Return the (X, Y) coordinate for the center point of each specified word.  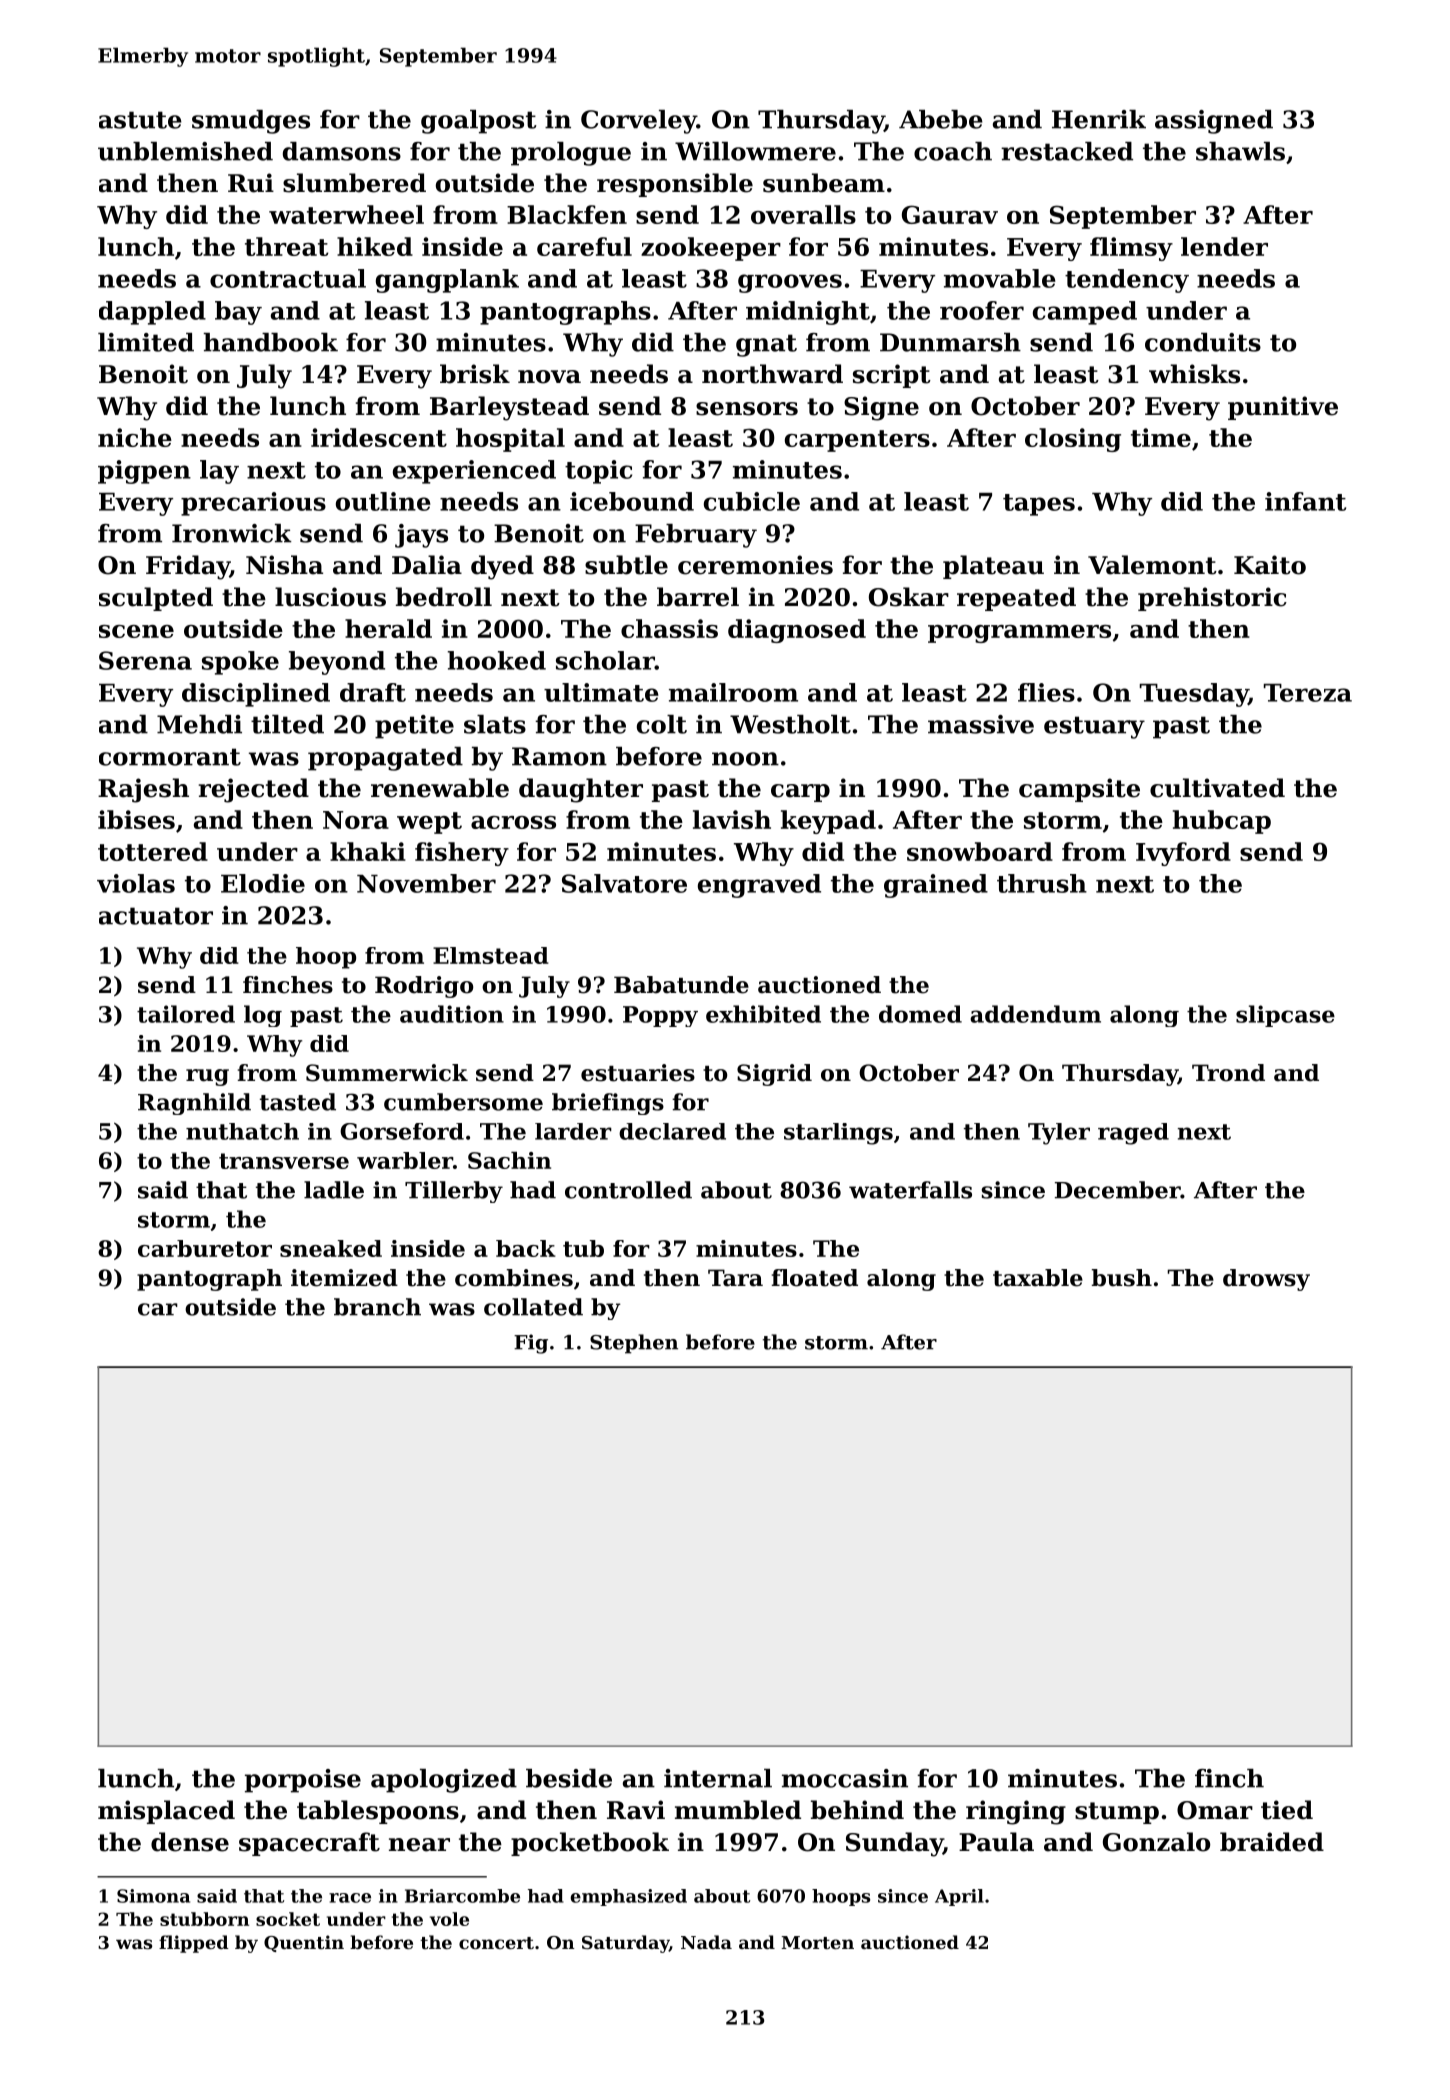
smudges (251, 122)
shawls (1240, 151)
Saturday (625, 1944)
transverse (284, 1161)
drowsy (1266, 1280)
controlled (628, 1190)
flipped (194, 1944)
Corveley (639, 122)
